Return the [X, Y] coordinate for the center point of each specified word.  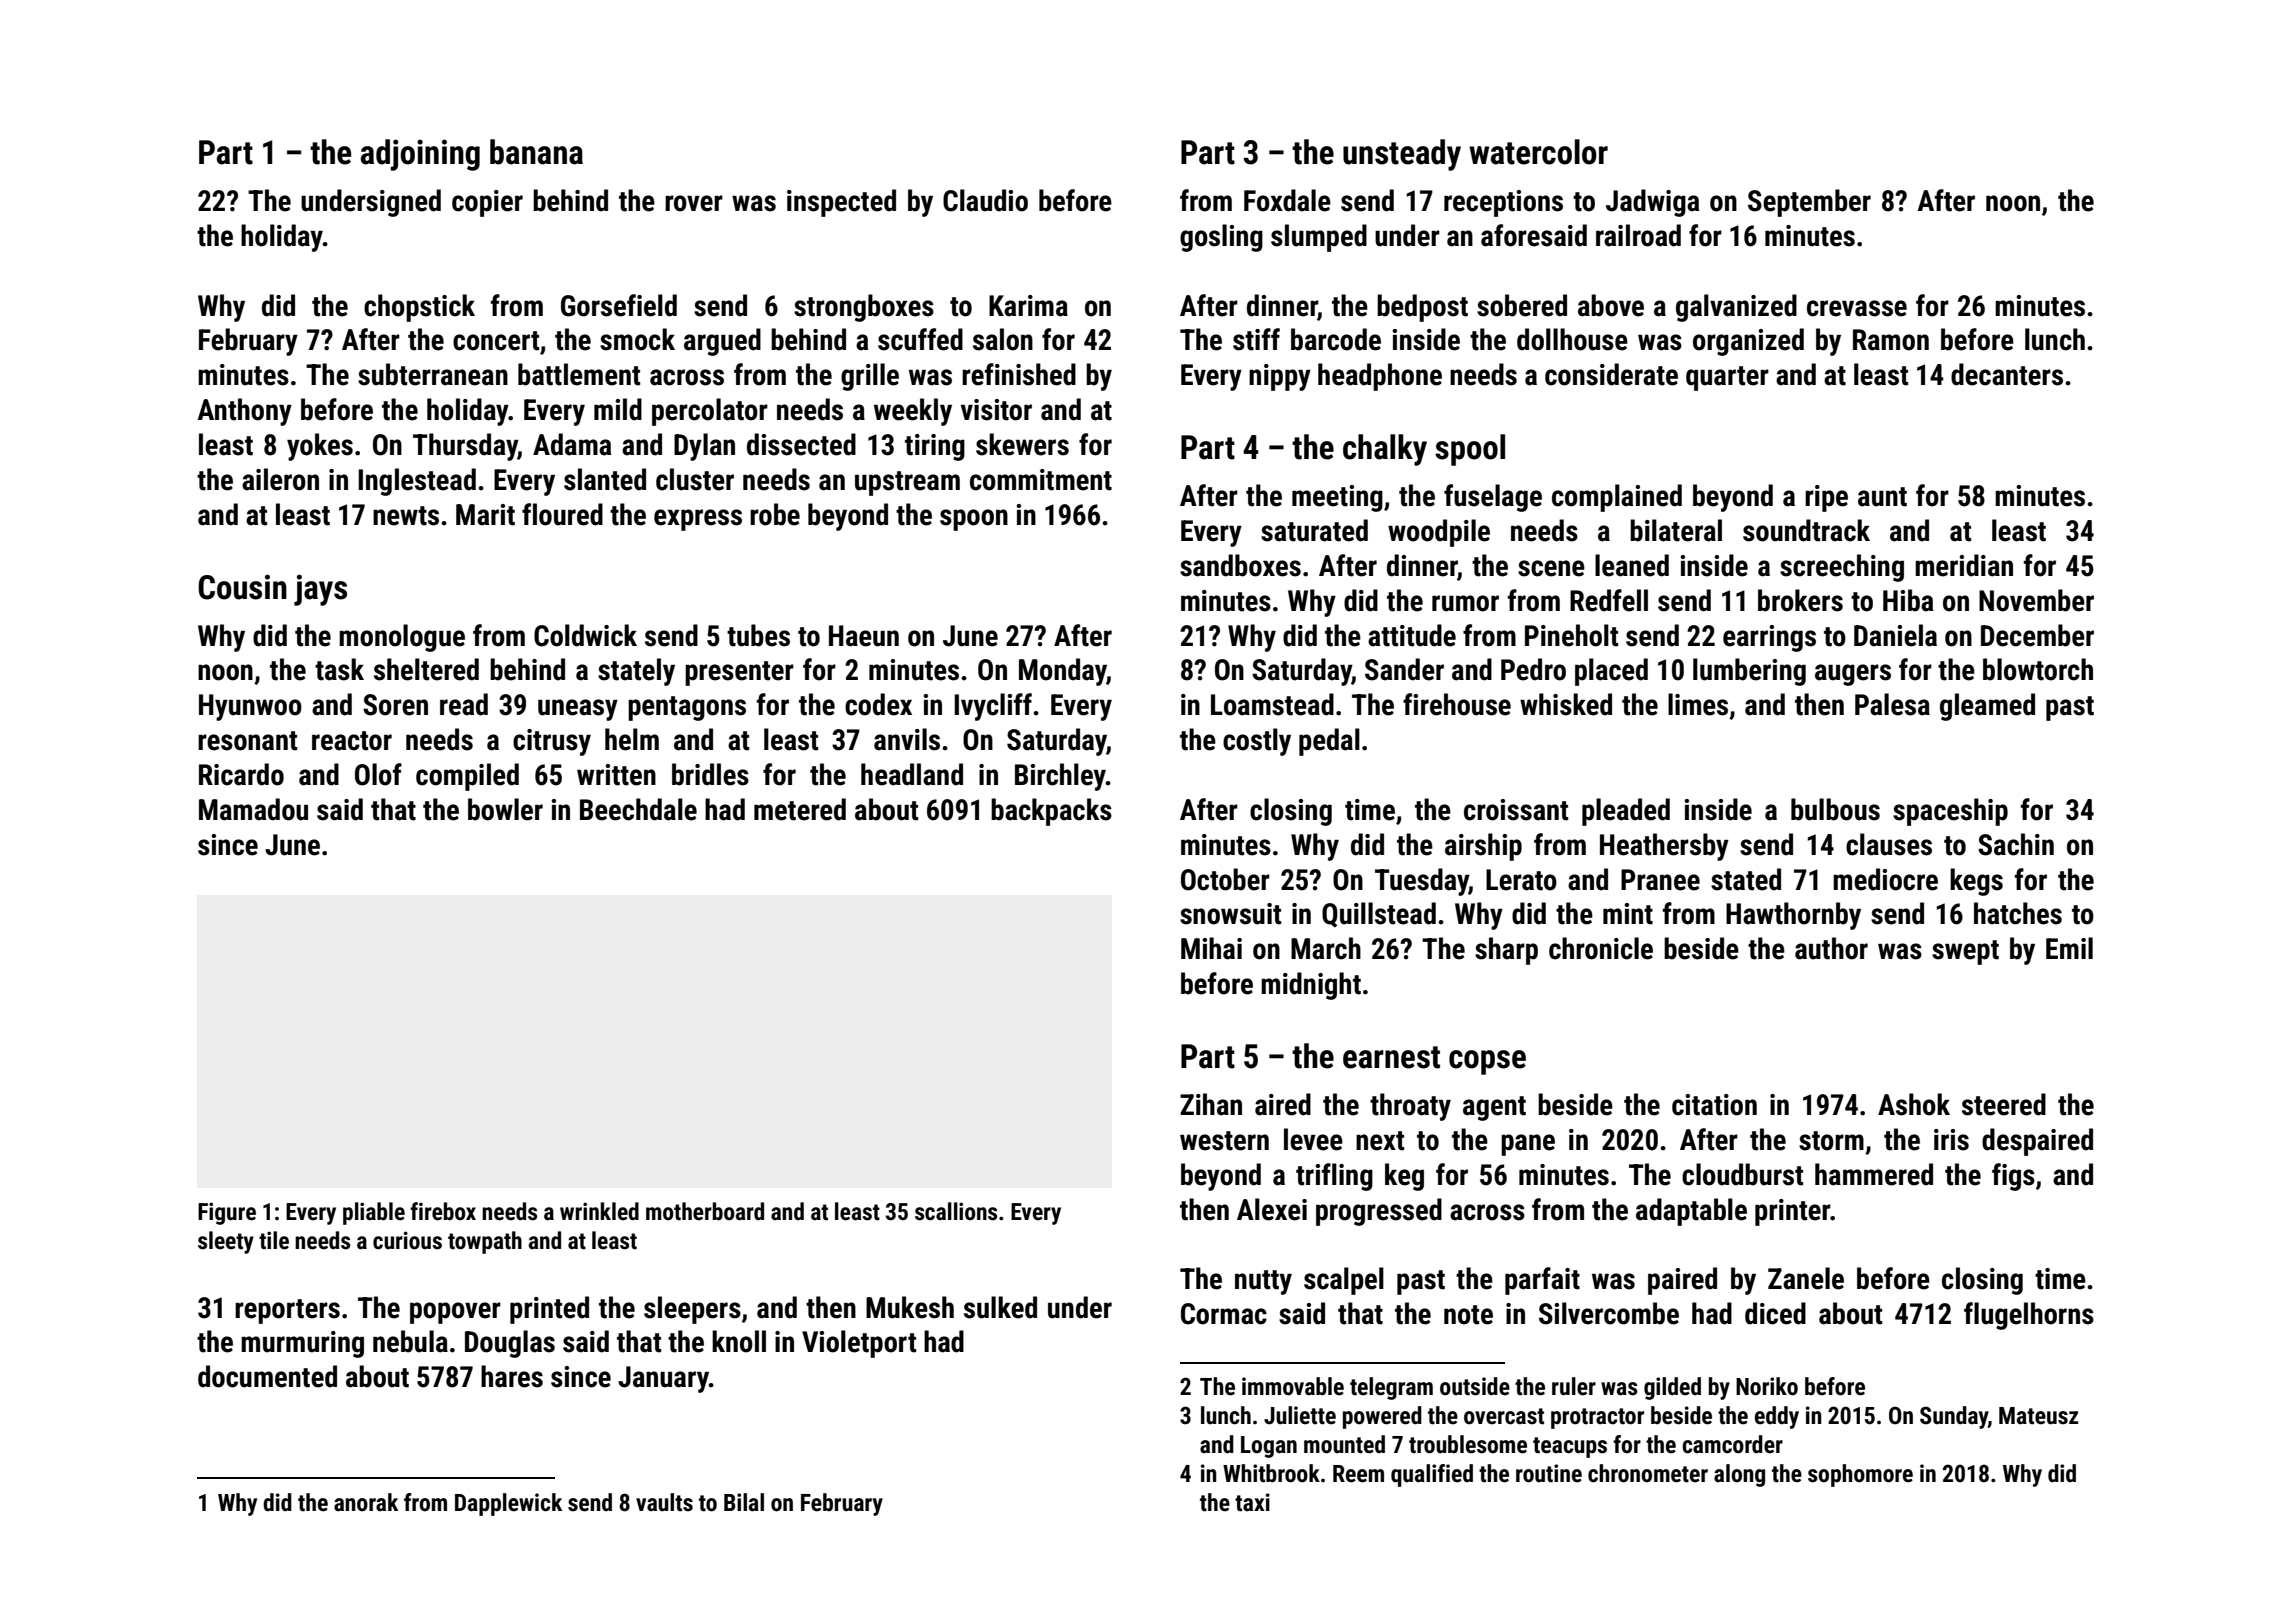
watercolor [1538, 152]
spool [1470, 450]
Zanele [1806, 1278]
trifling [1334, 1177]
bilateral [1676, 530]
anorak [366, 1502]
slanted [605, 479]
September [1809, 203]
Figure [227, 1213]
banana [536, 152]
